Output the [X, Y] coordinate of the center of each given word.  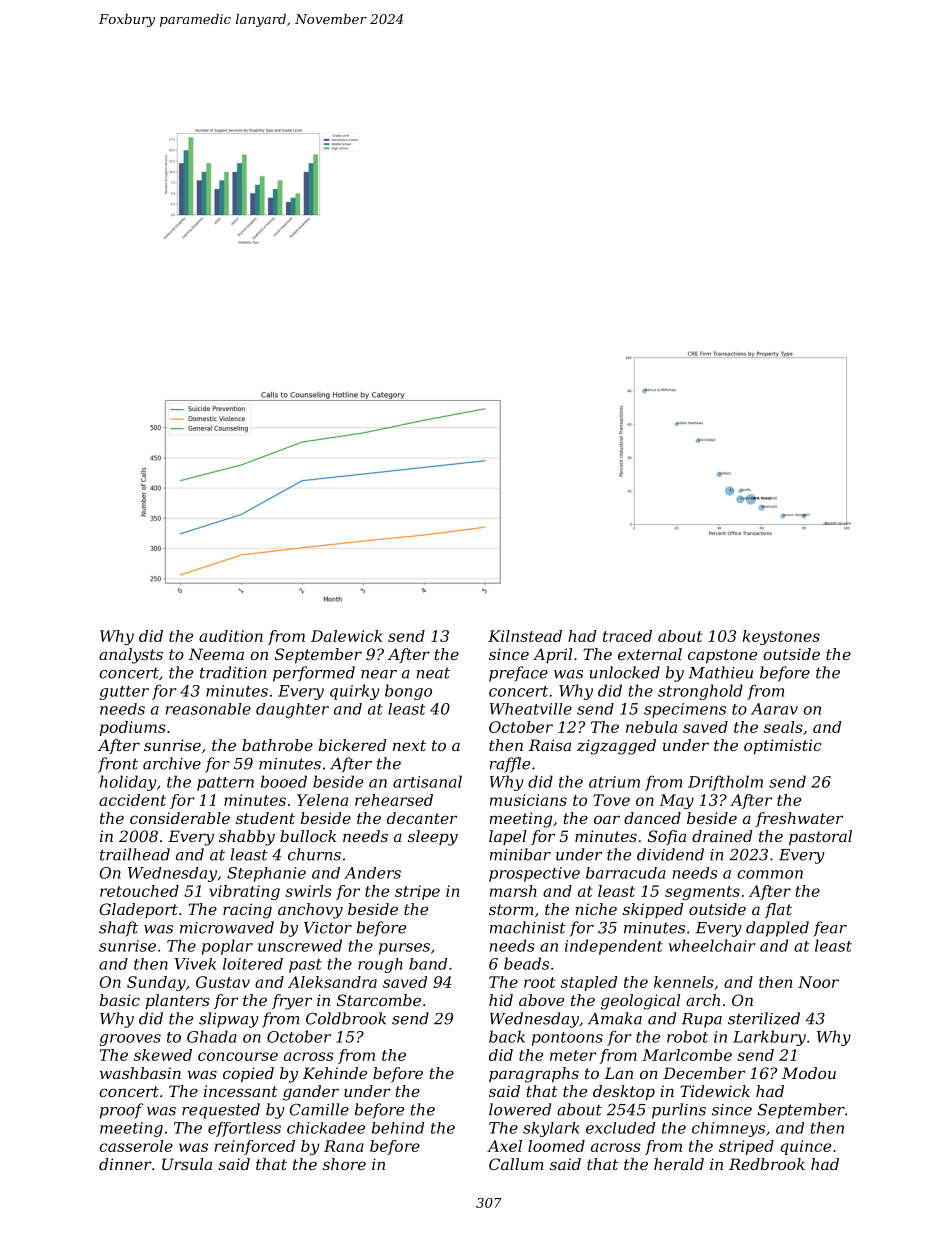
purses [404, 949]
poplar [227, 947]
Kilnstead [525, 636]
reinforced [254, 1147]
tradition [233, 672]
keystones [781, 637]
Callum [516, 1164]
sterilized [764, 1018]
